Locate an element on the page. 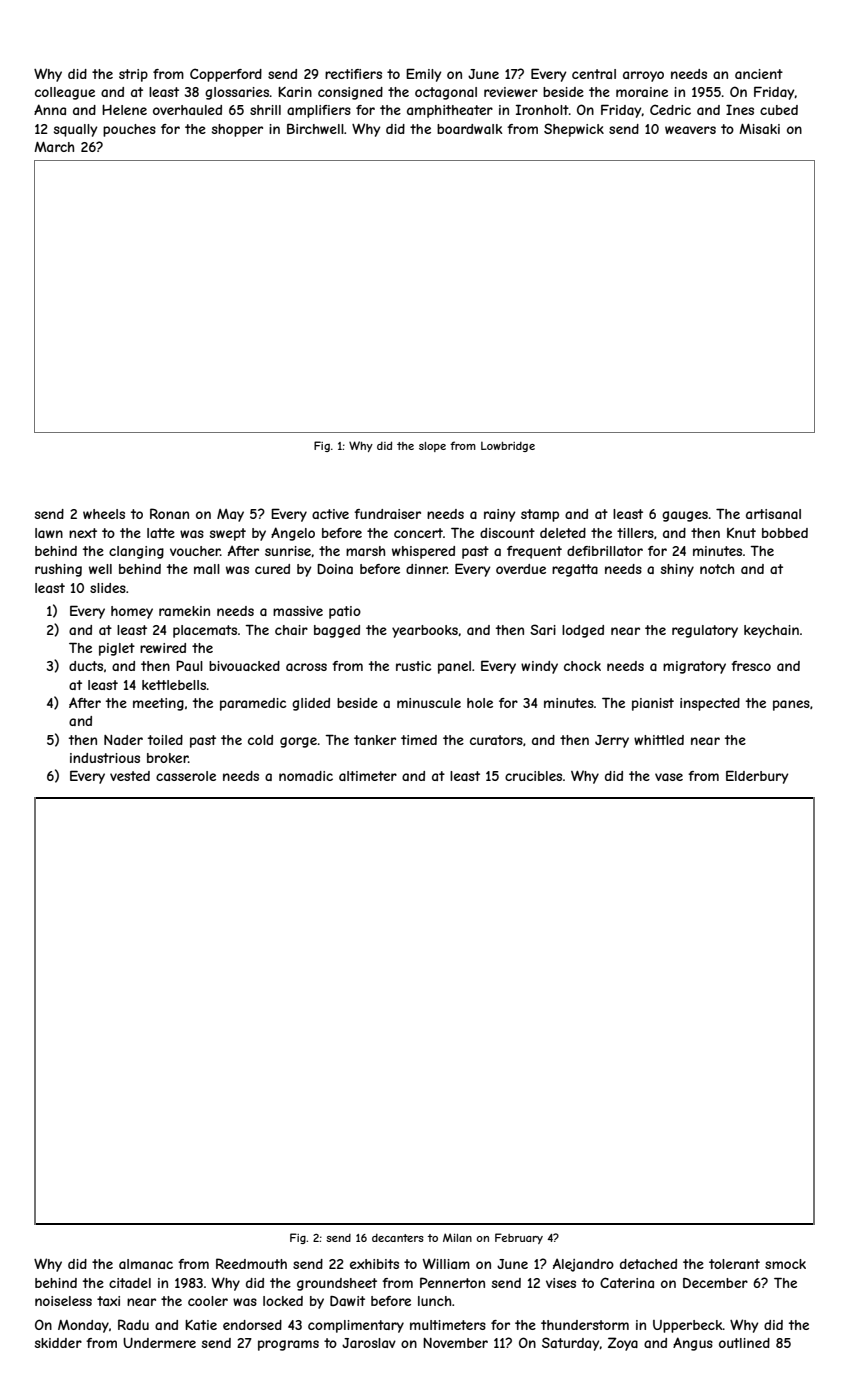 This image has height=1400, width=849. March is located at coordinates (54, 147).
